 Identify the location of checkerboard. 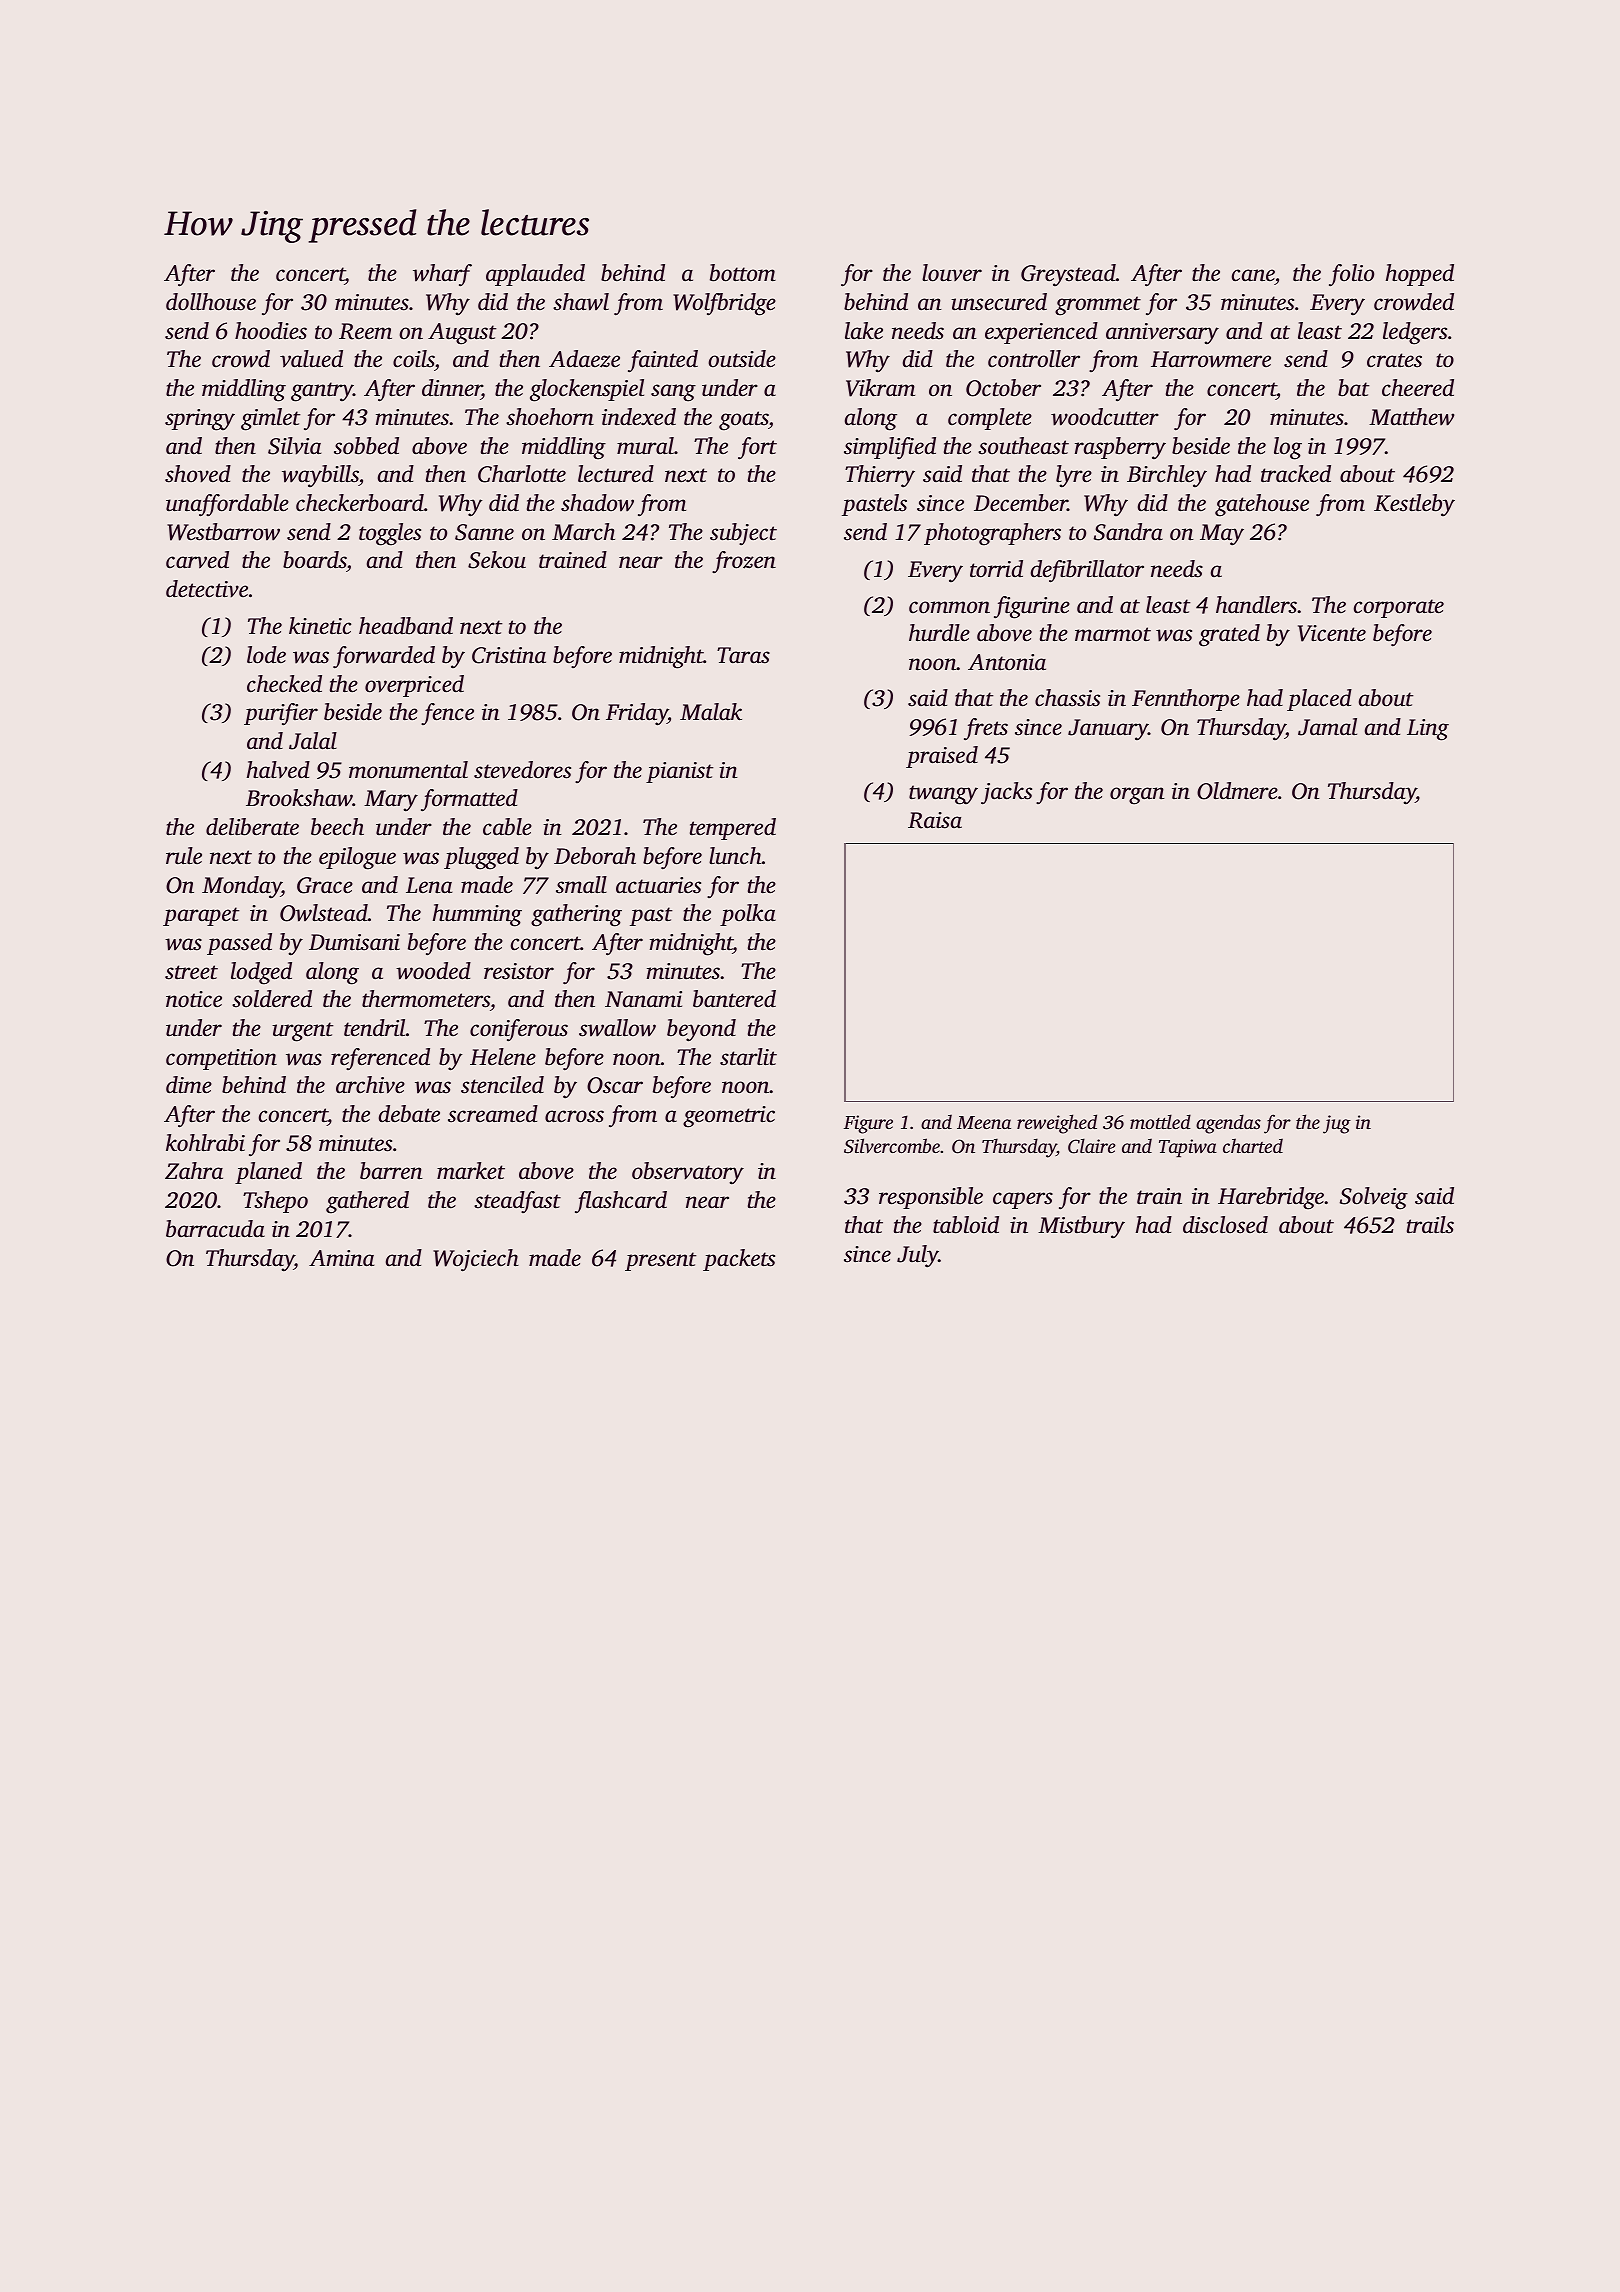
(360, 503).
